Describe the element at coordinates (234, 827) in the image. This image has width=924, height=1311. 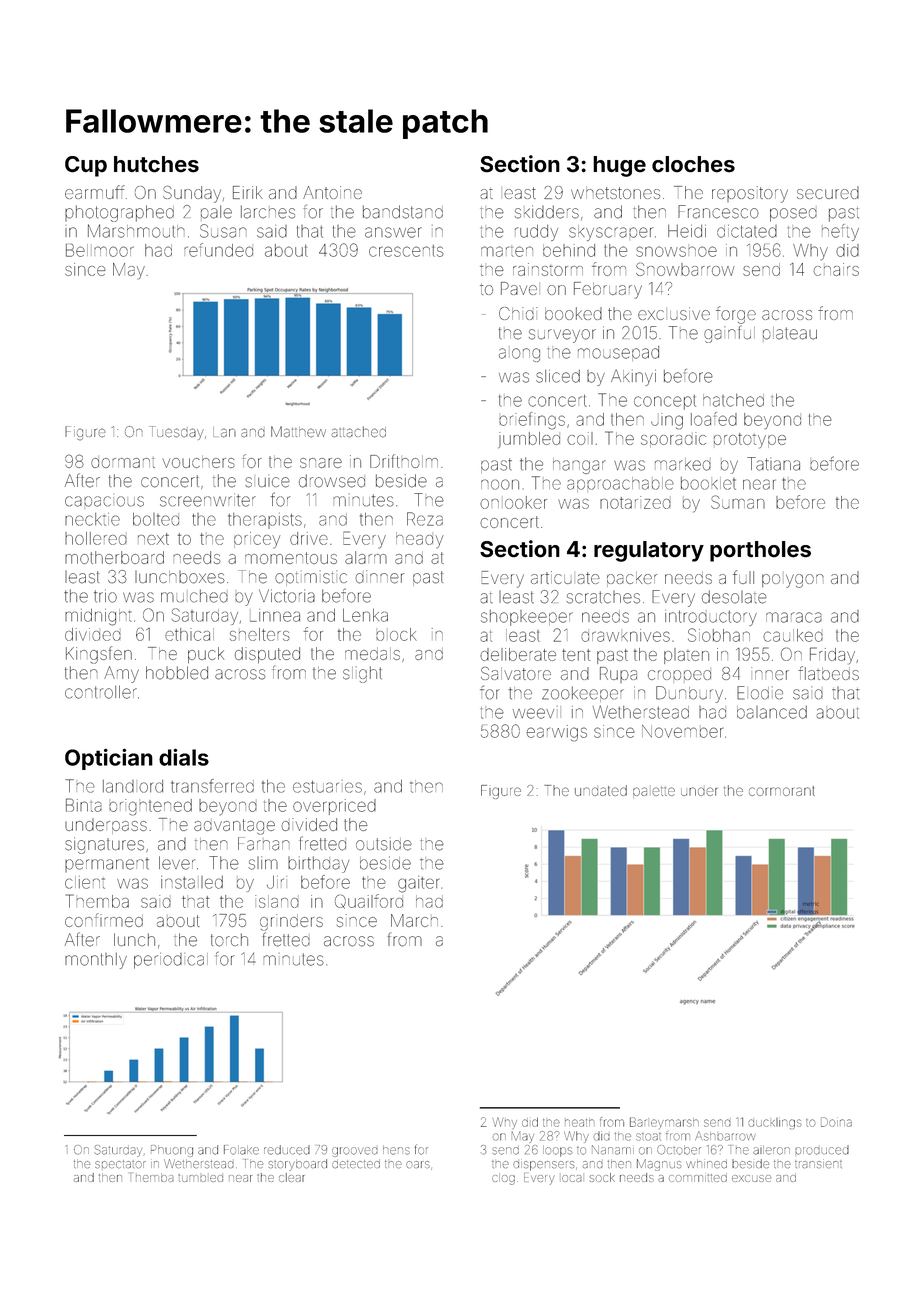
I see `advantage` at that location.
